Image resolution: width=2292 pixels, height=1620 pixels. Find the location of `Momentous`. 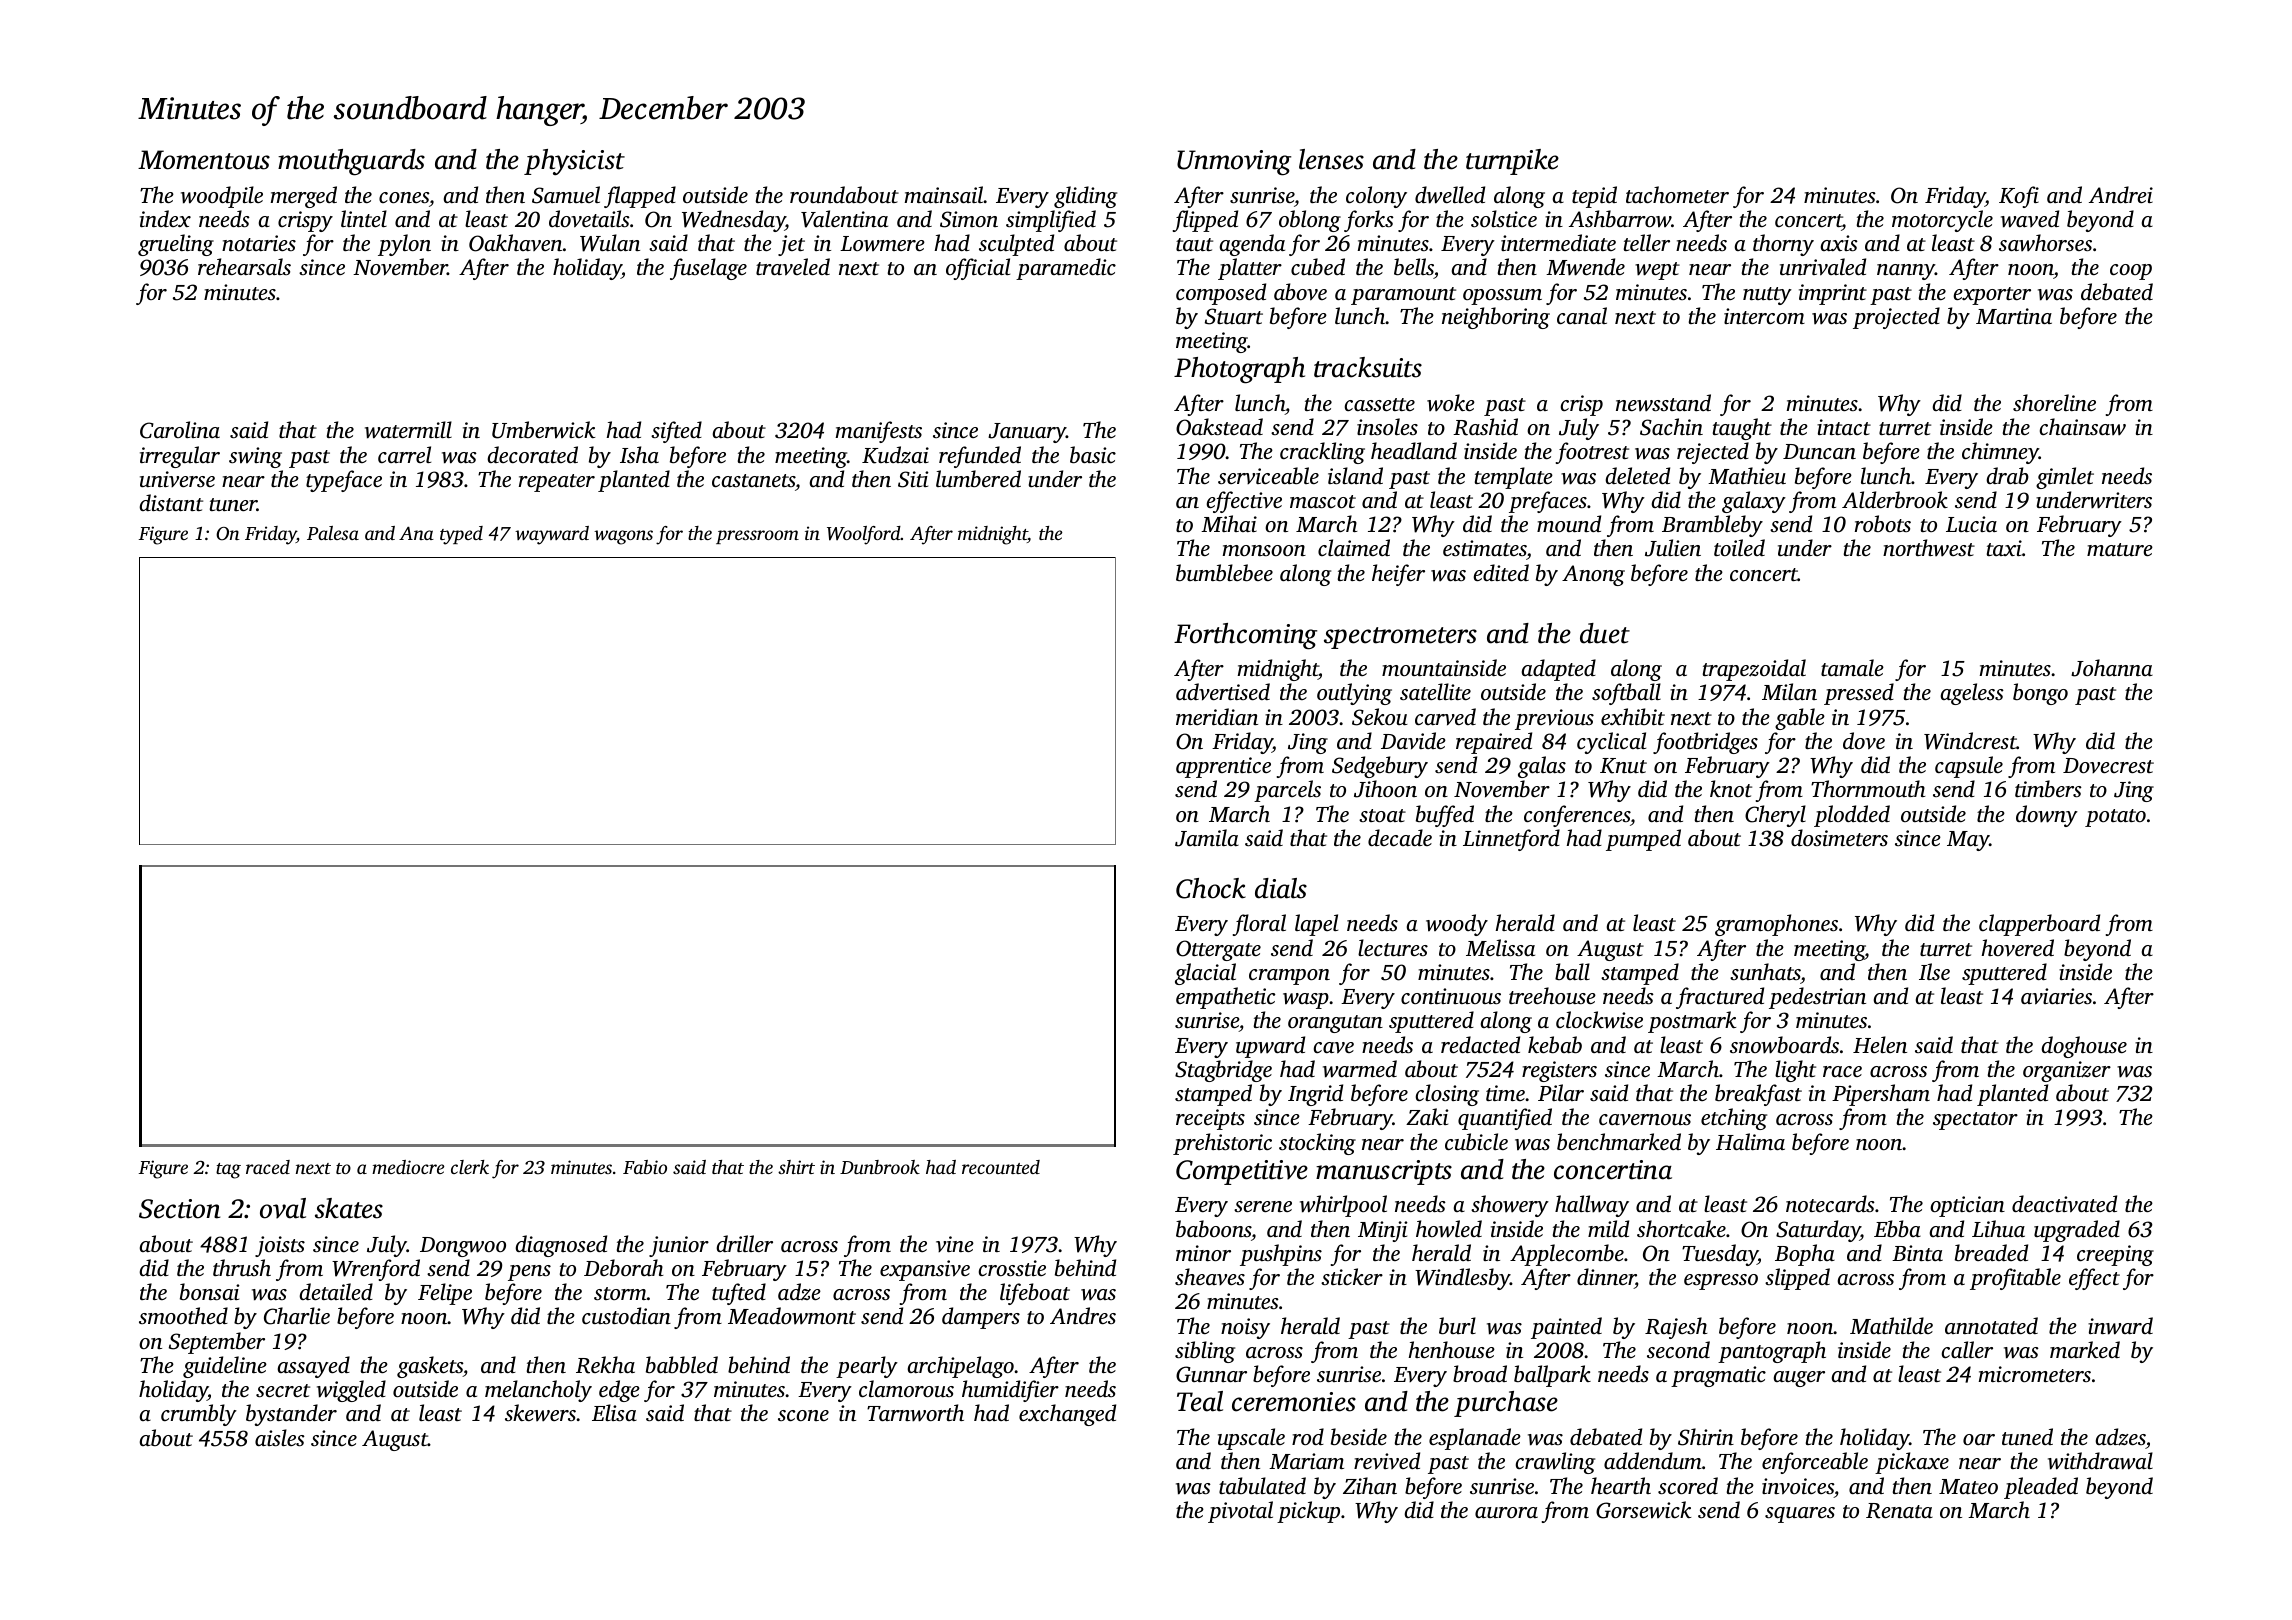

Momentous is located at coordinates (204, 160).
